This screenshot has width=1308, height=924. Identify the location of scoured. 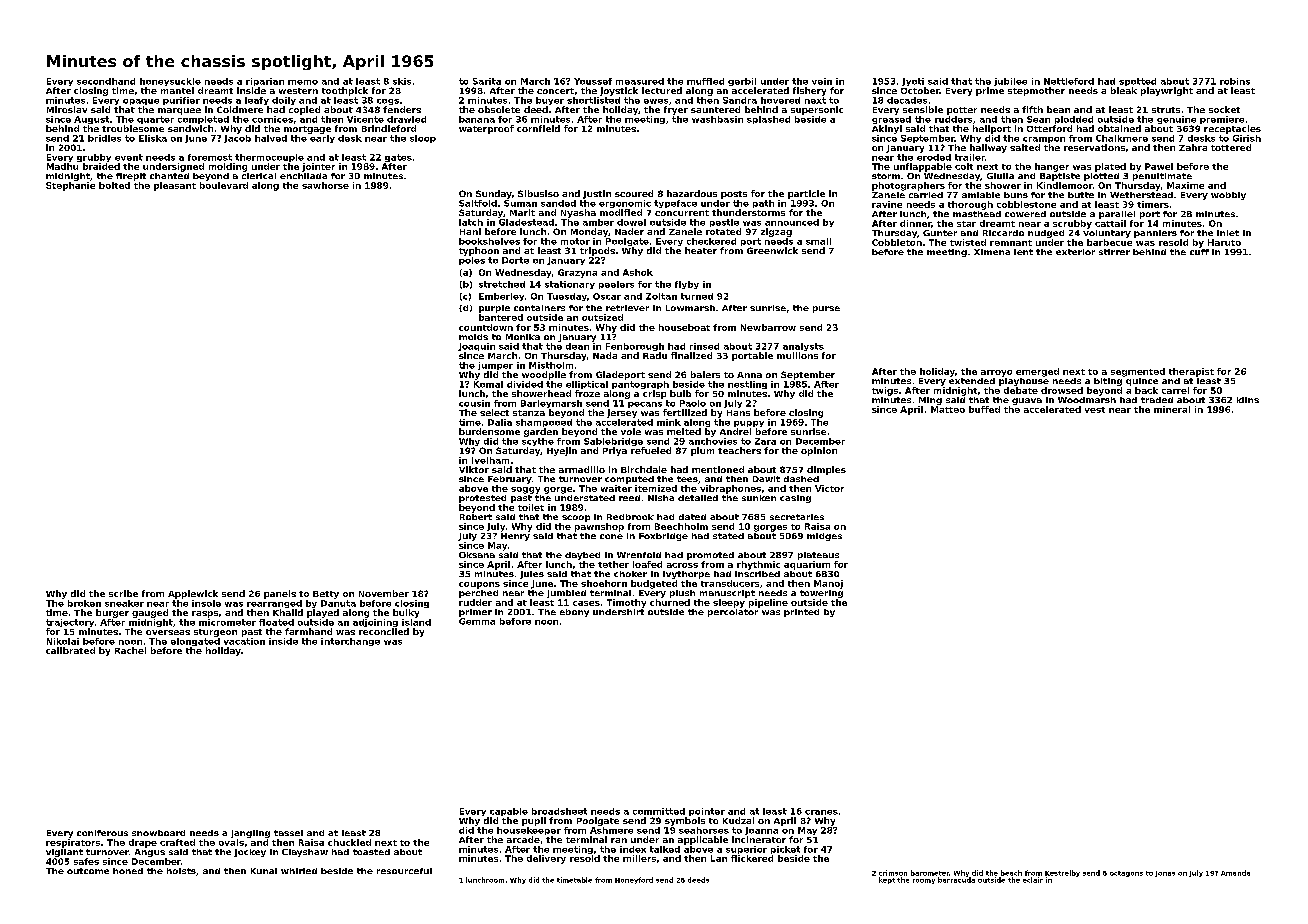
(634, 193).
